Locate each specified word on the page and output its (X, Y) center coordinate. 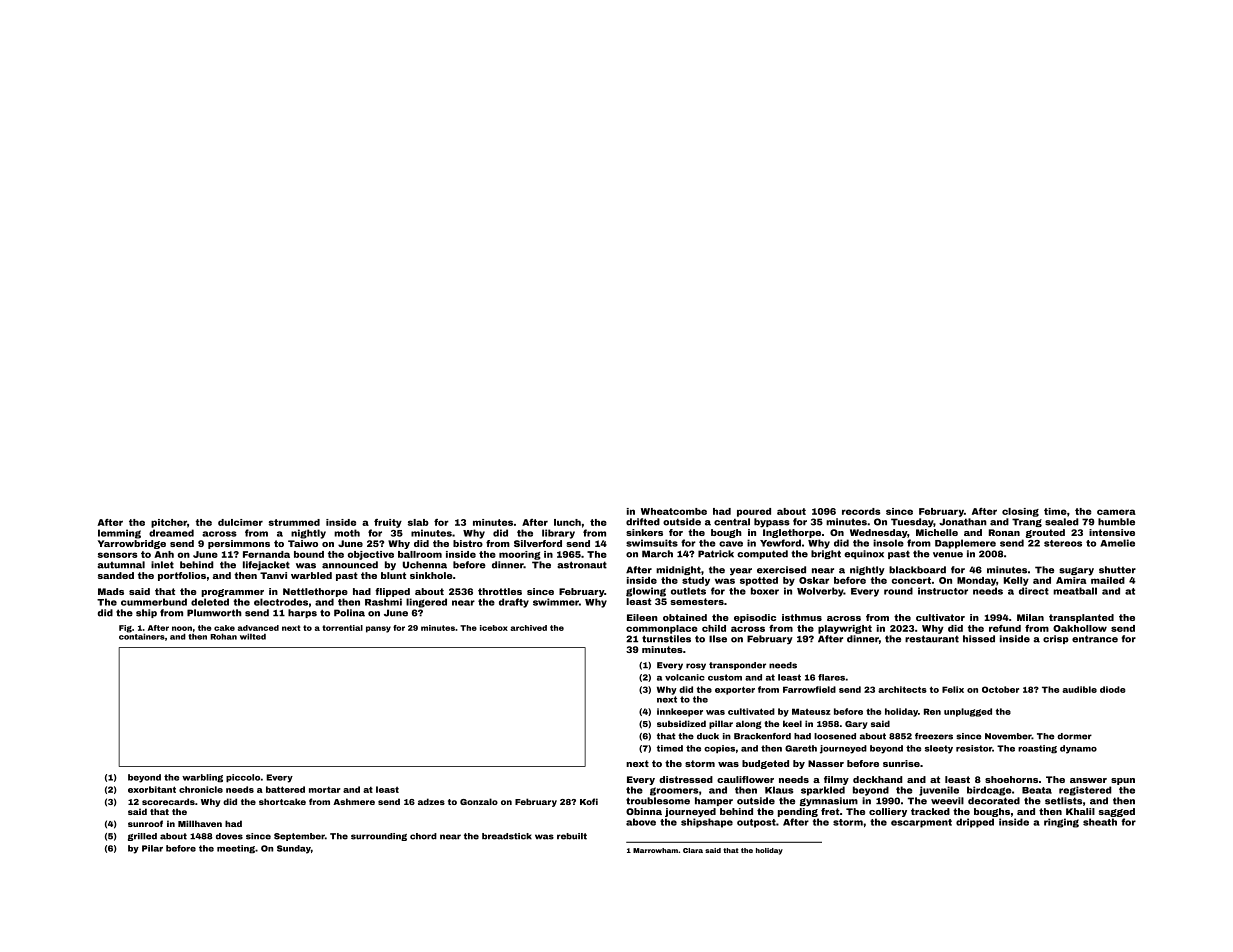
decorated (994, 801)
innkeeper (680, 712)
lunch (567, 522)
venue (948, 555)
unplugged (968, 712)
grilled (142, 837)
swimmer (556, 602)
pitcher (169, 523)
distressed (686, 779)
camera (1116, 512)
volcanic (685, 677)
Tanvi (273, 575)
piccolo (243, 778)
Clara (693, 850)
